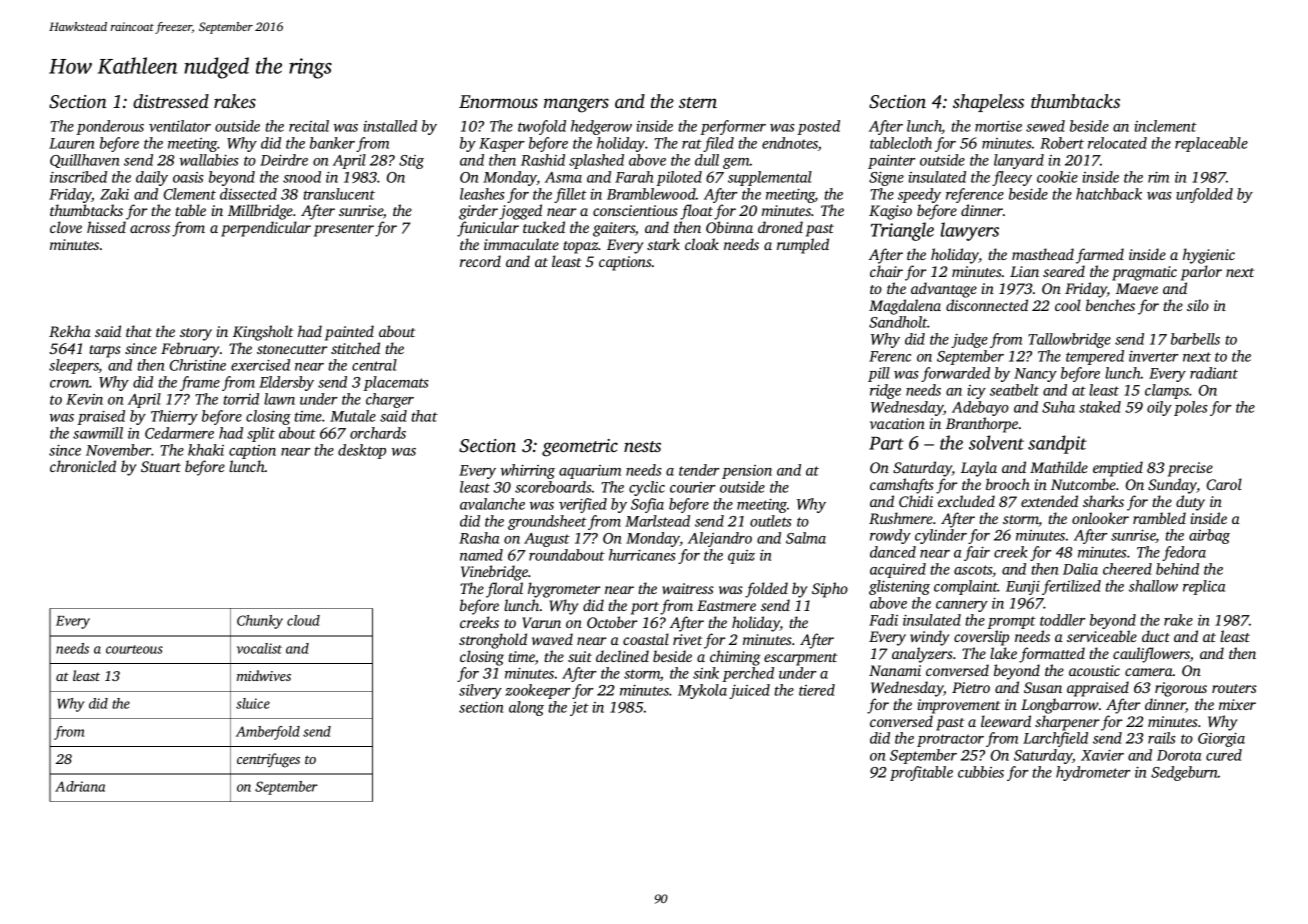  What do you see at coordinates (576, 105) in the image?
I see `mangers` at bounding box center [576, 105].
